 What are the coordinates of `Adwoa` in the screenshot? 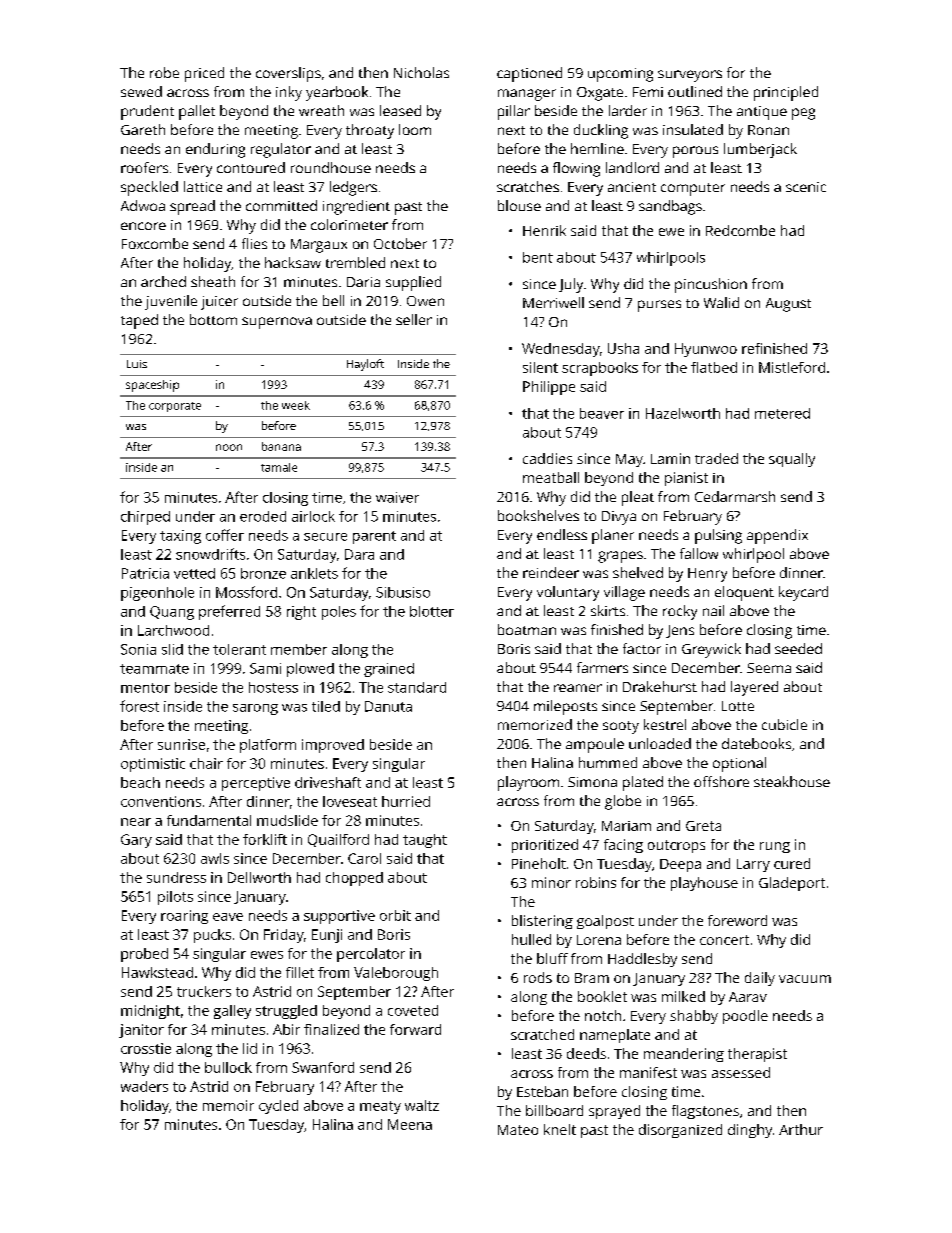 It's located at (143, 205).
